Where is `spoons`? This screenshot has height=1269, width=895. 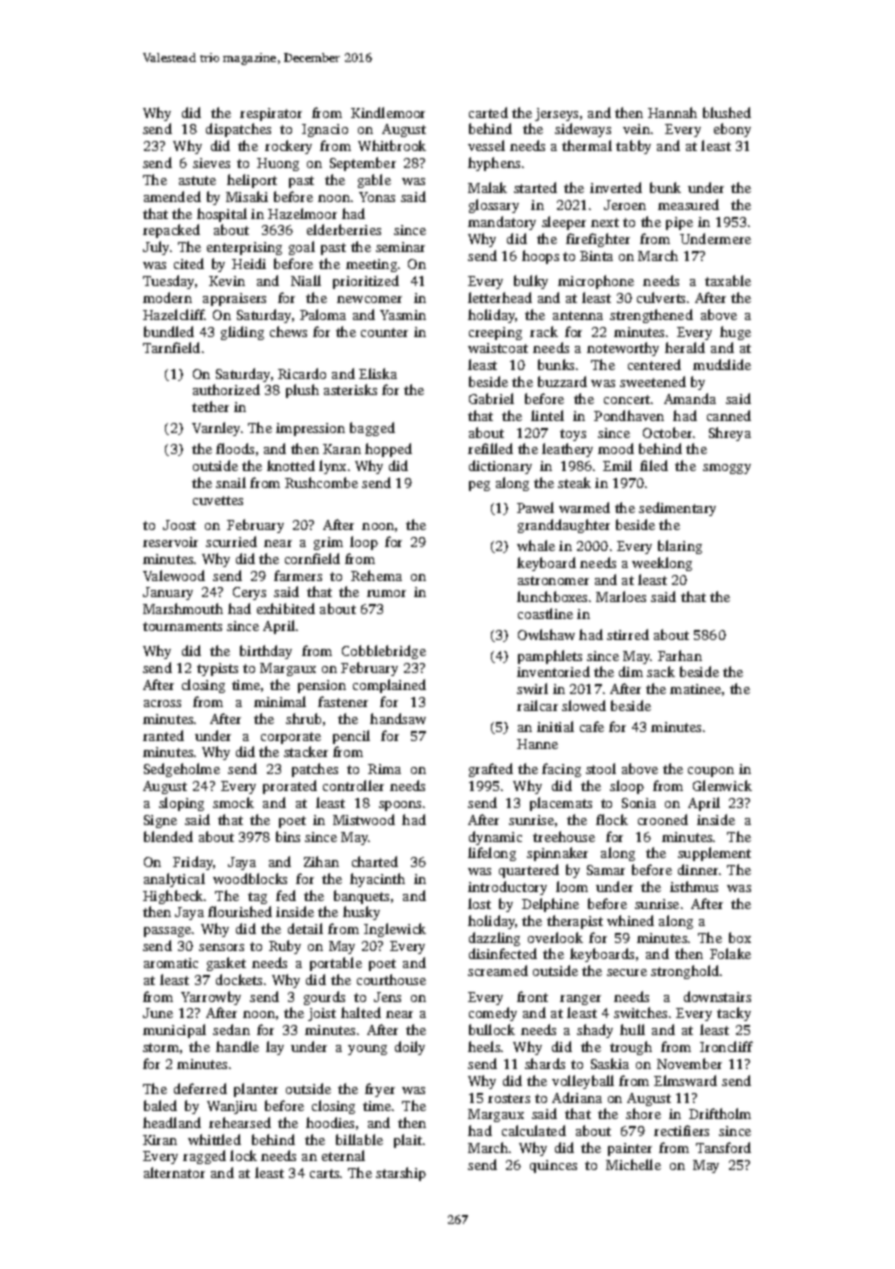
spoons is located at coordinates (400, 806).
